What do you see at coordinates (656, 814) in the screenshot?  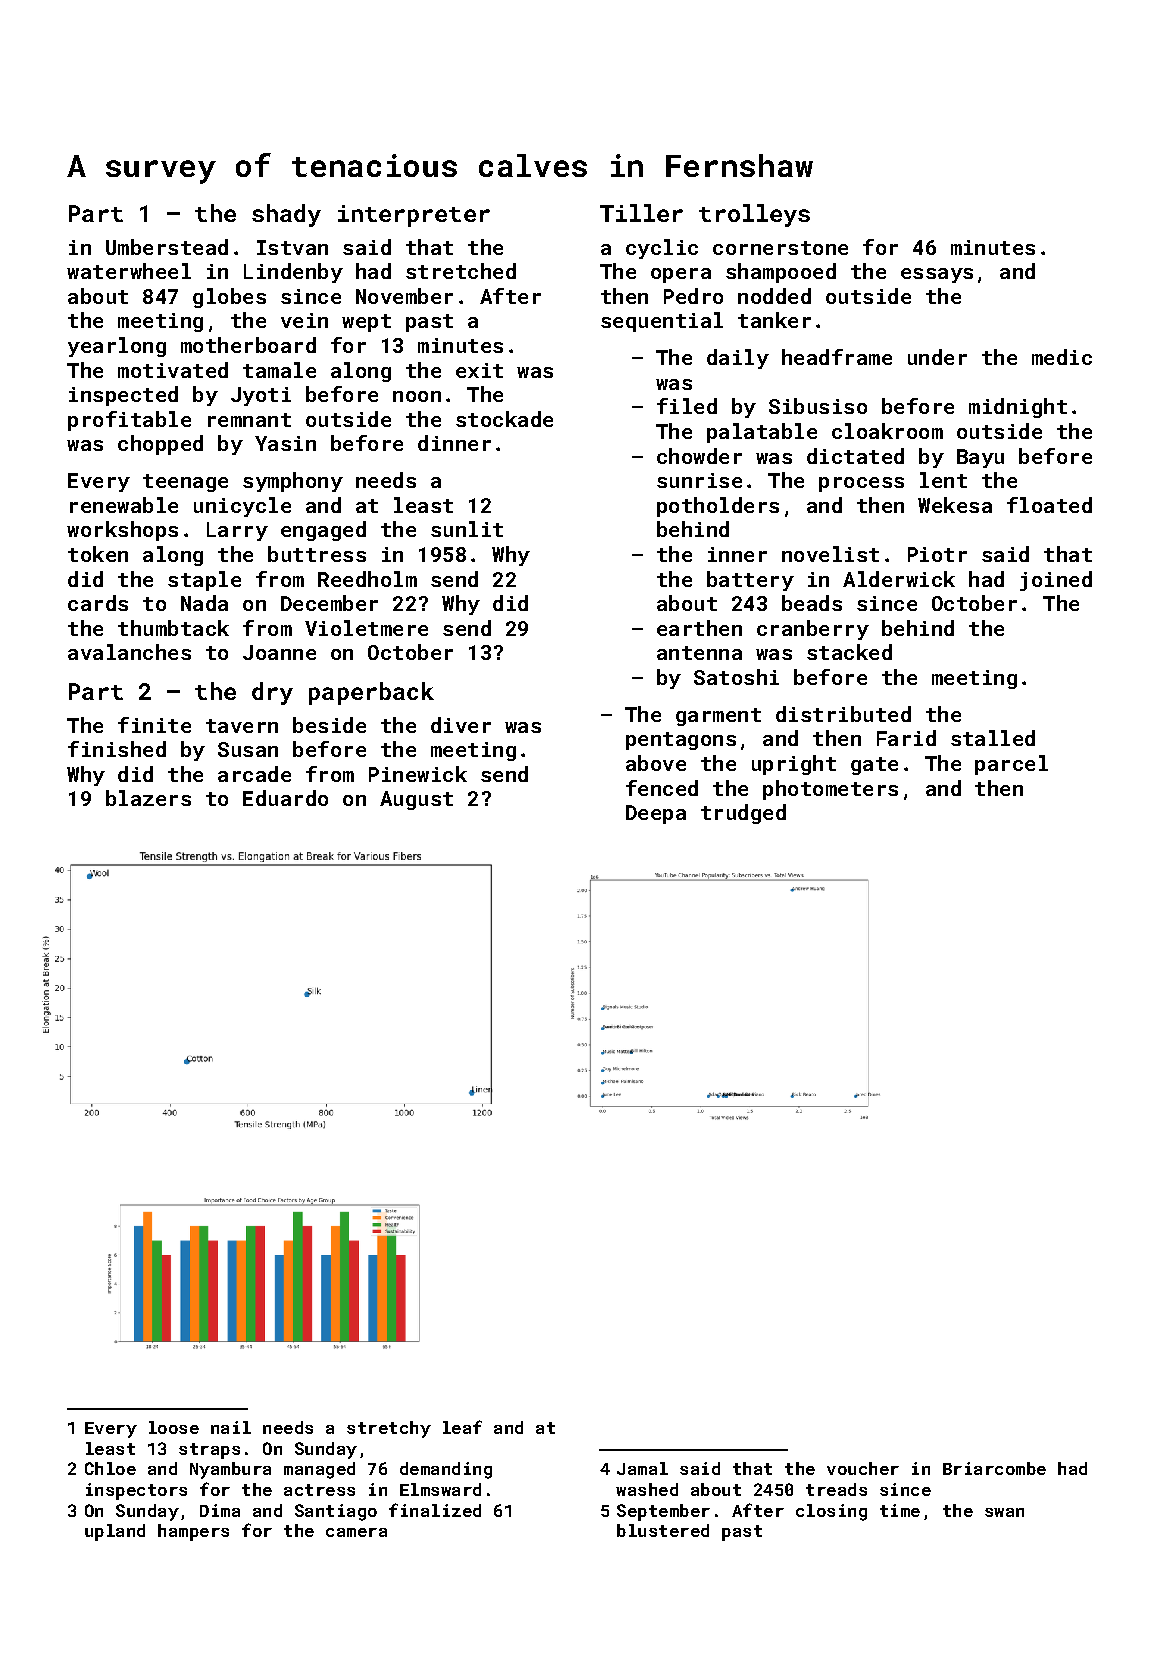 I see `Deepa` at bounding box center [656, 814].
